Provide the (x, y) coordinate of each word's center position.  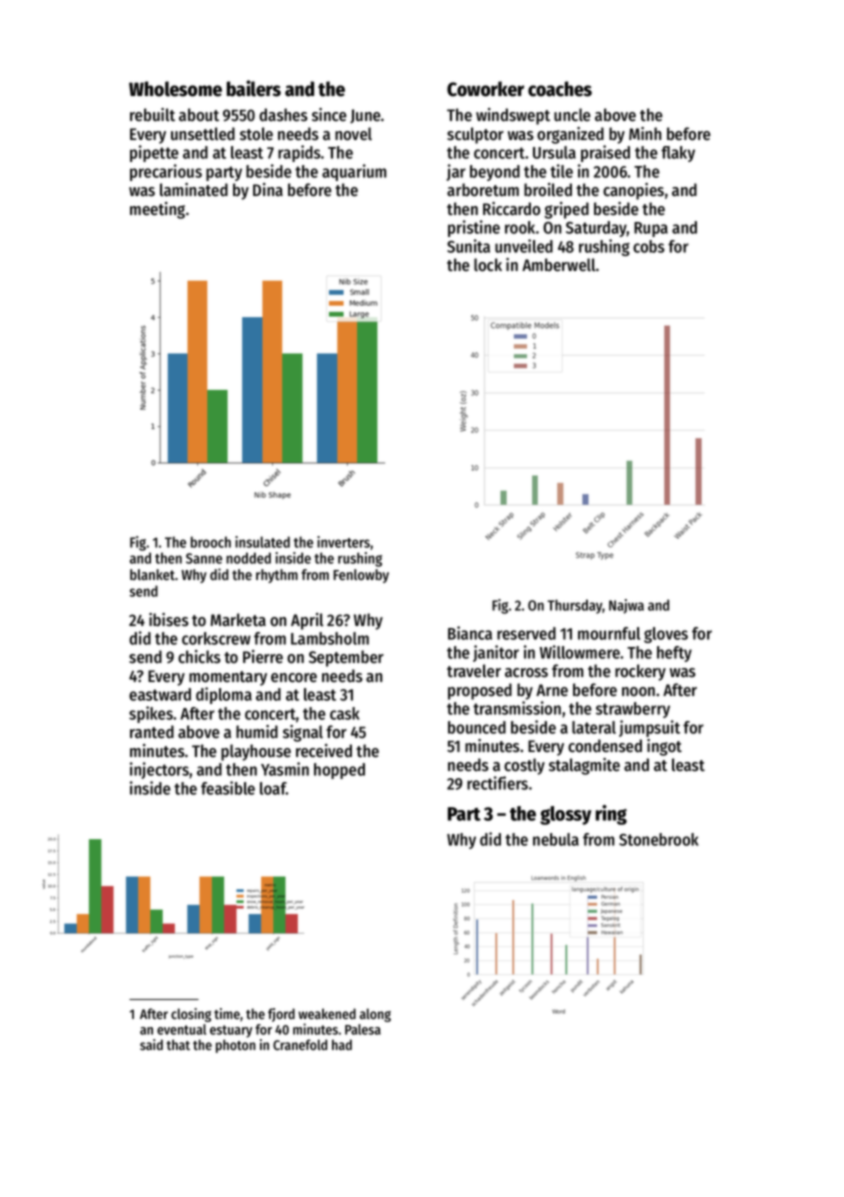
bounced (477, 727)
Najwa (626, 606)
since (329, 114)
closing (191, 1015)
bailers (254, 88)
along (375, 1015)
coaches (560, 89)
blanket (152, 574)
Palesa (363, 1029)
